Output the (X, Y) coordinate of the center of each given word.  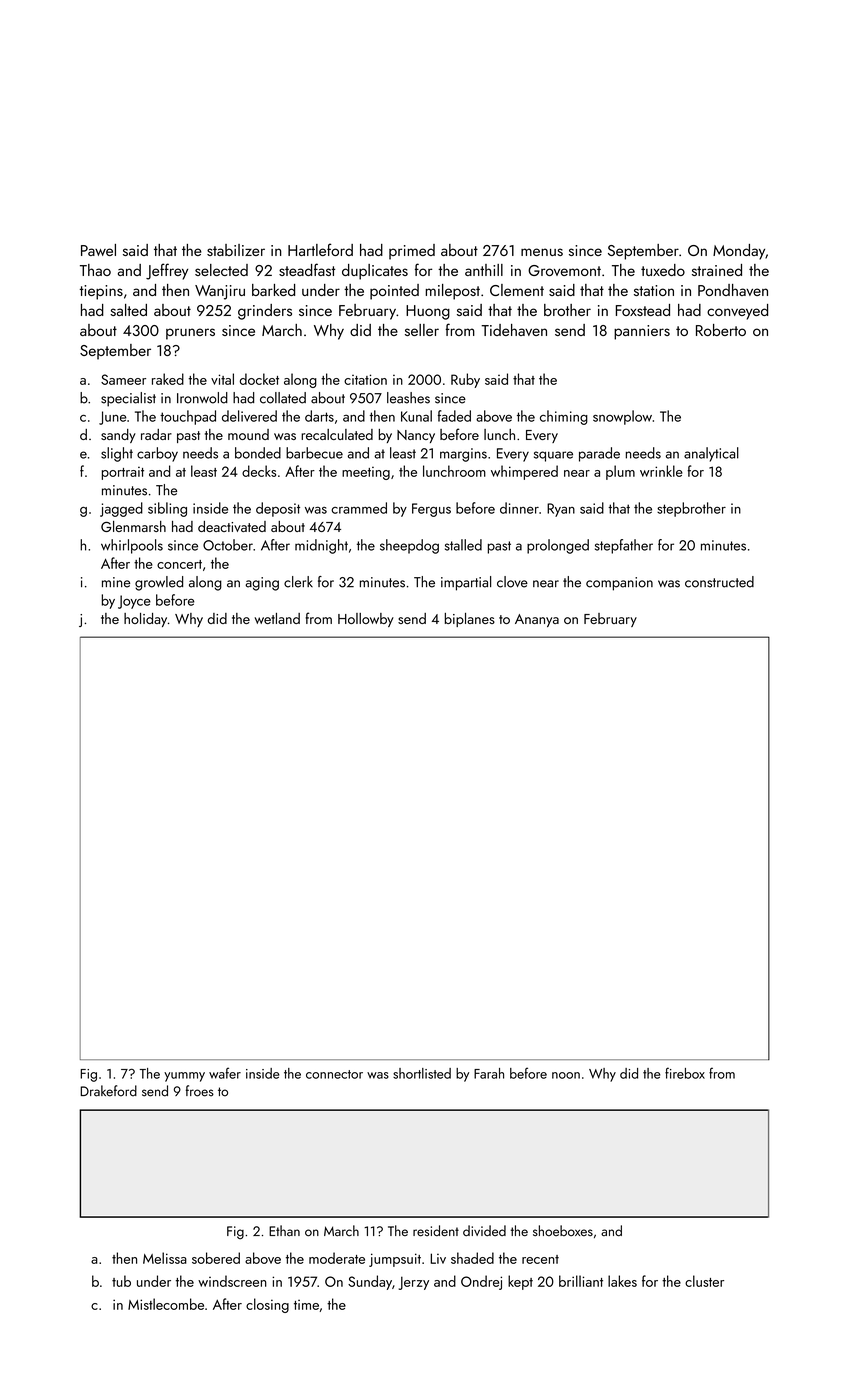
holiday (145, 620)
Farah (489, 1073)
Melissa (165, 1258)
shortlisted (422, 1073)
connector (334, 1074)
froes (200, 1091)
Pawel (98, 250)
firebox (685, 1073)
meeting (366, 473)
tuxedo (663, 270)
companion (619, 584)
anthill (484, 270)
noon (566, 1075)
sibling (167, 509)
